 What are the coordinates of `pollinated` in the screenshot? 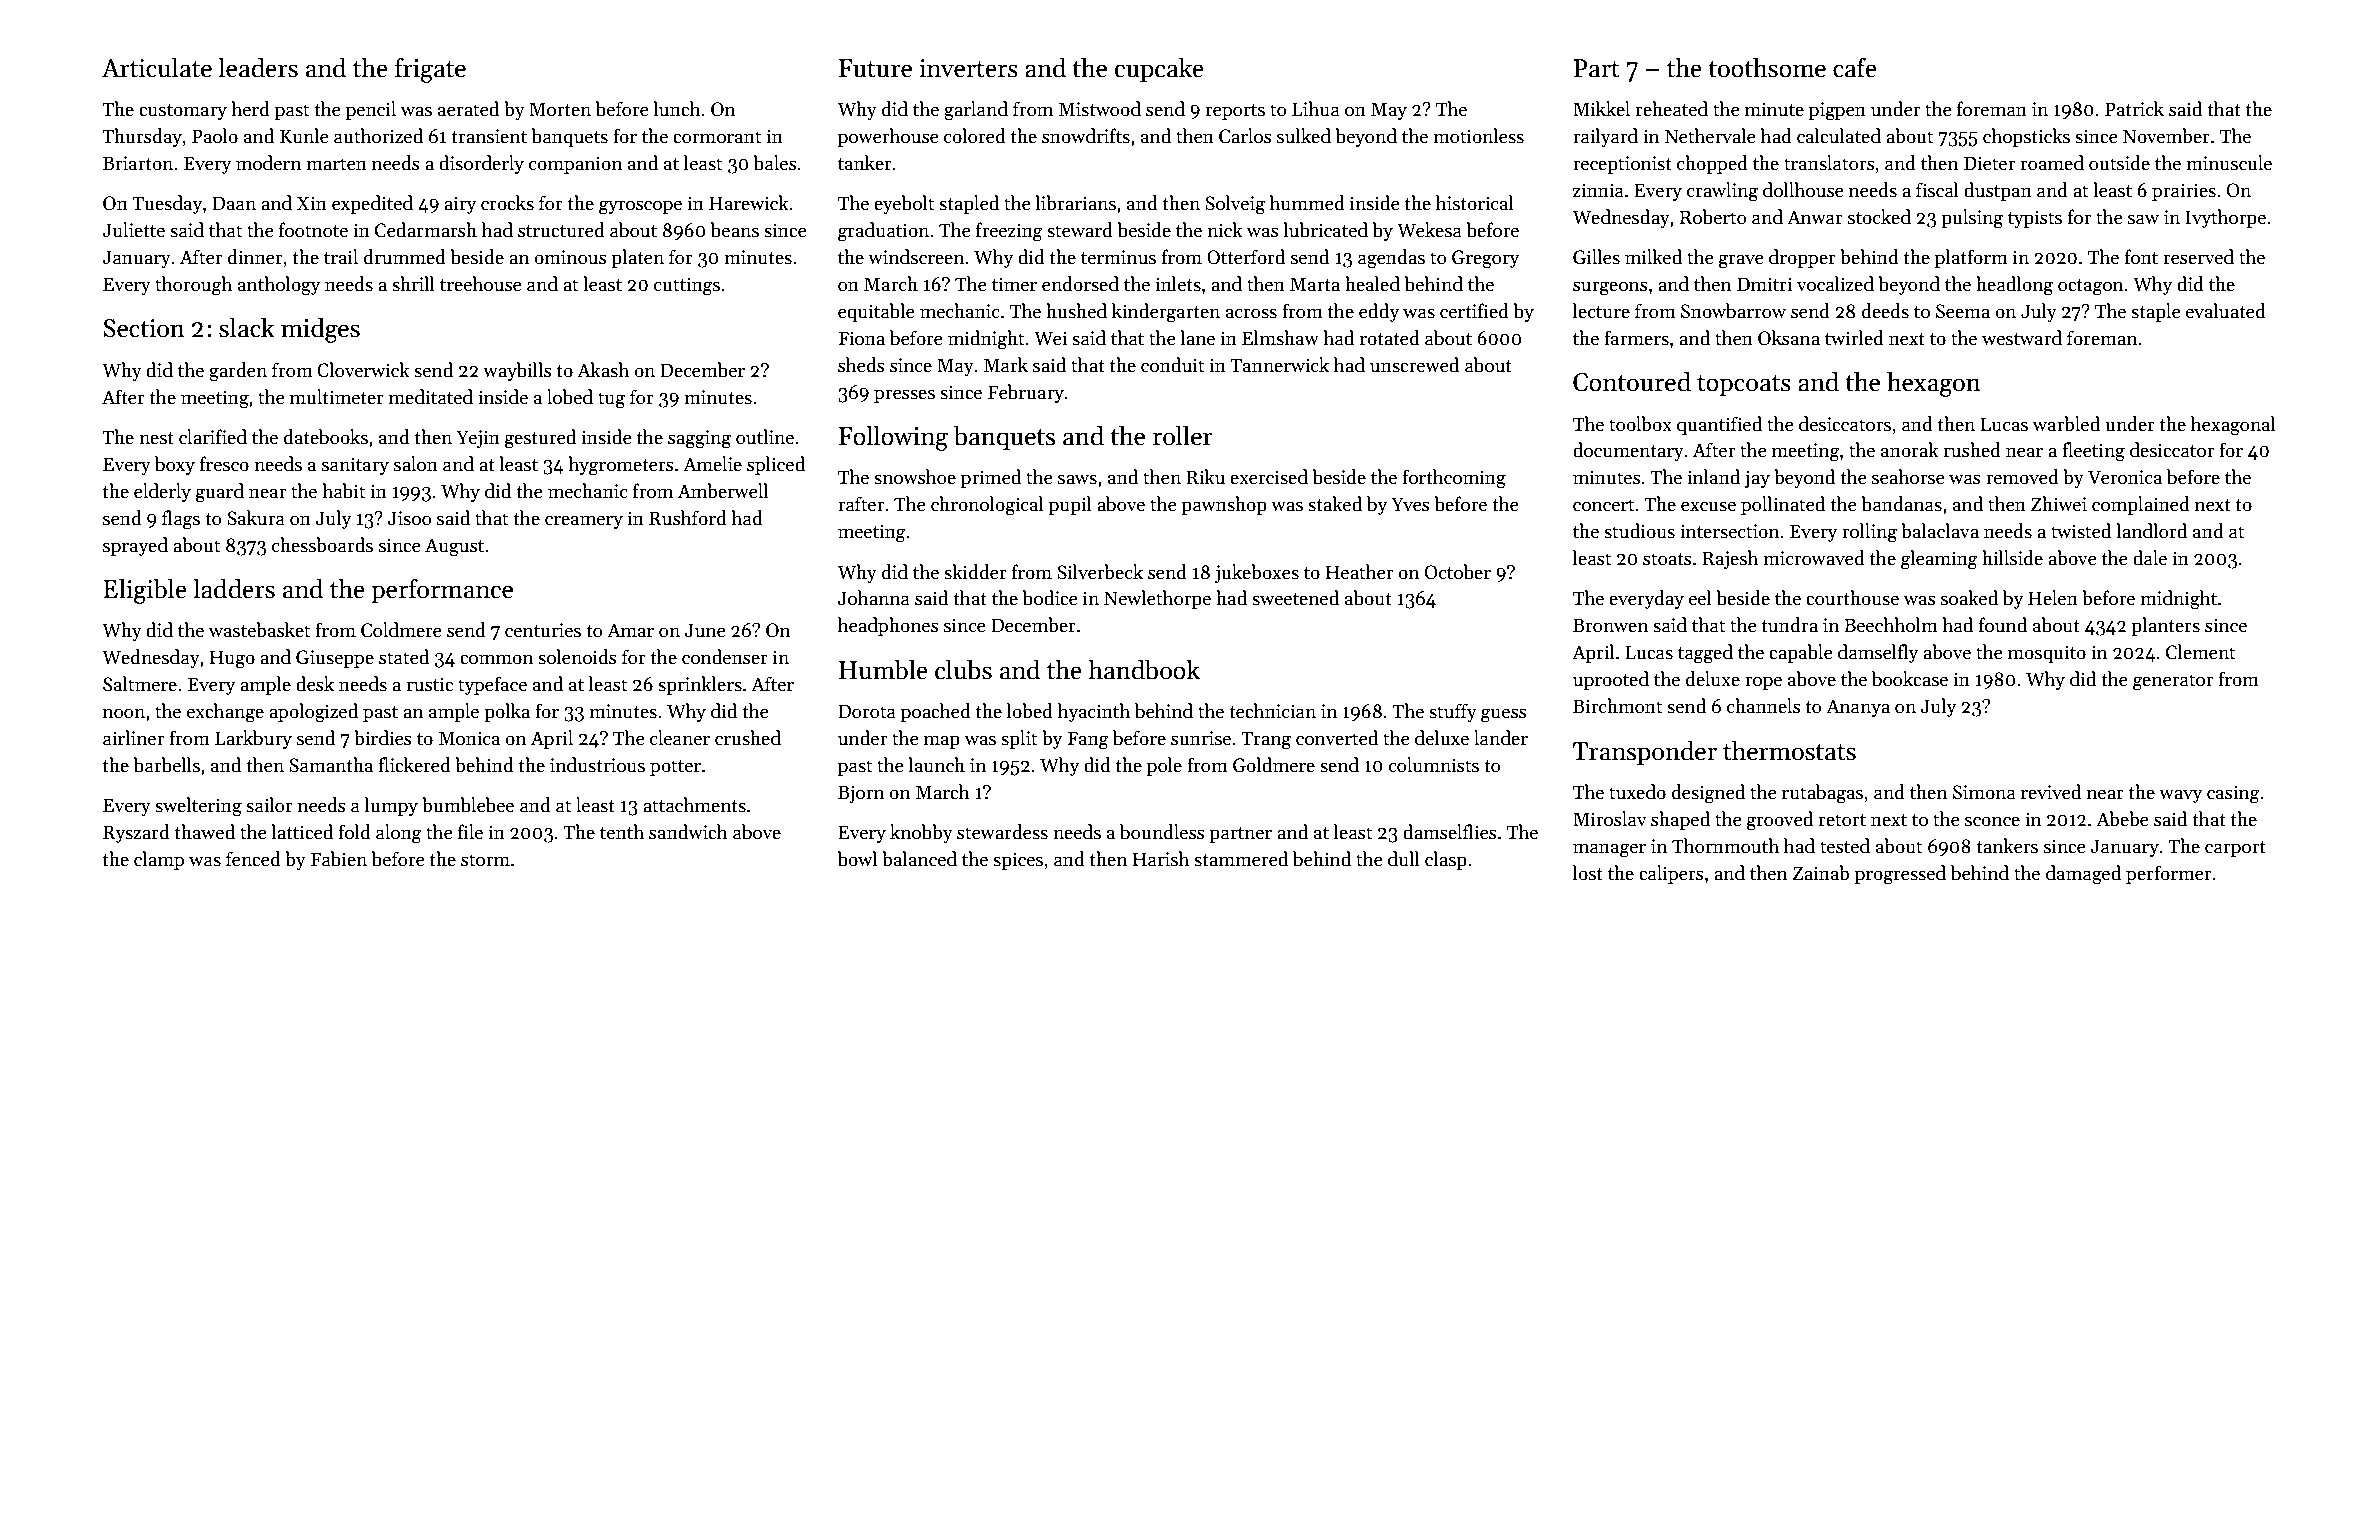 It's located at (1783, 505).
